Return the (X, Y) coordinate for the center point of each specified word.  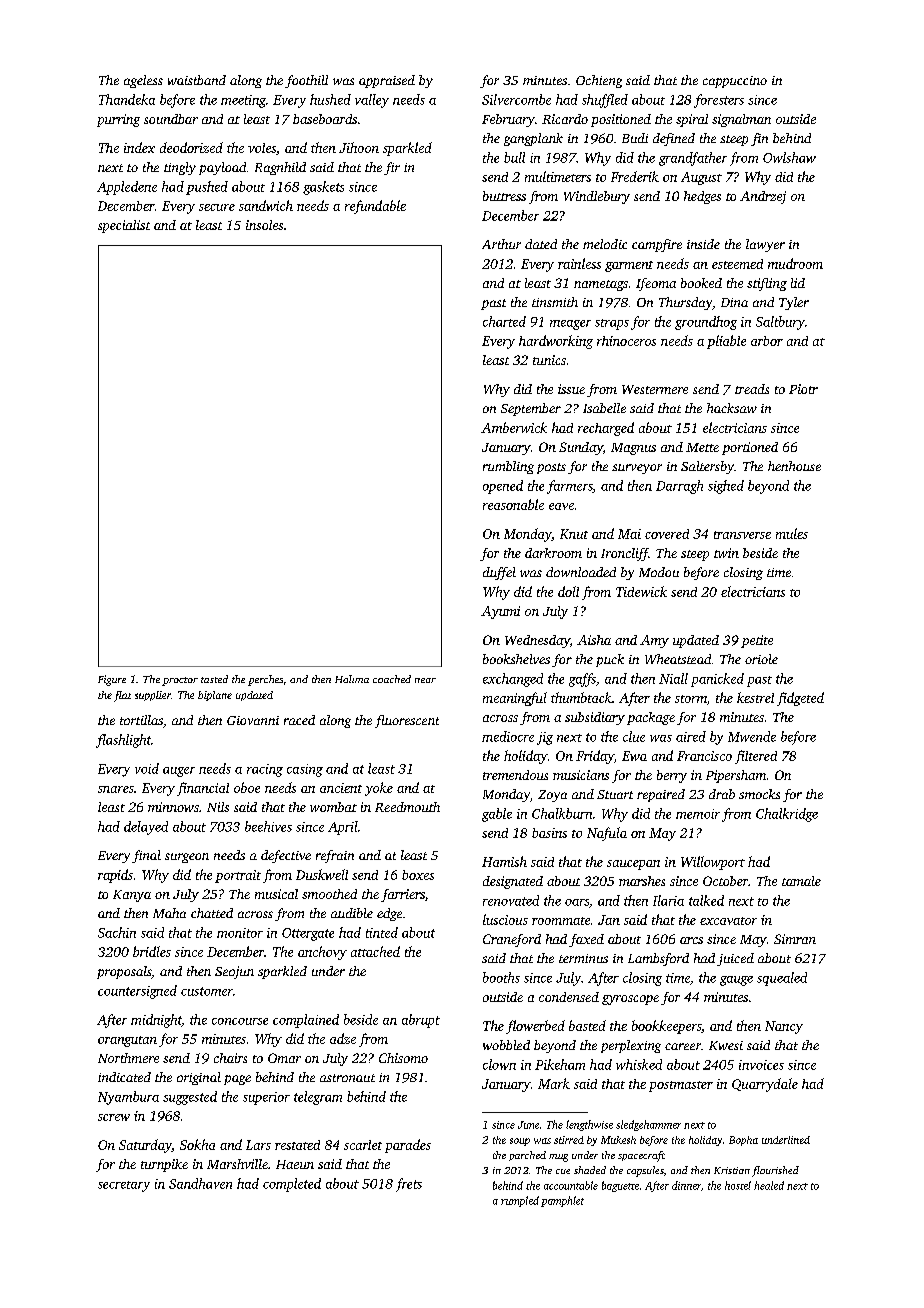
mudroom (795, 263)
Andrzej (763, 197)
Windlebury (597, 197)
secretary (124, 1186)
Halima (352, 679)
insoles (264, 225)
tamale (801, 881)
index (139, 147)
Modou (659, 572)
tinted (382, 932)
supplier (153, 696)
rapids (115, 876)
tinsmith (555, 302)
